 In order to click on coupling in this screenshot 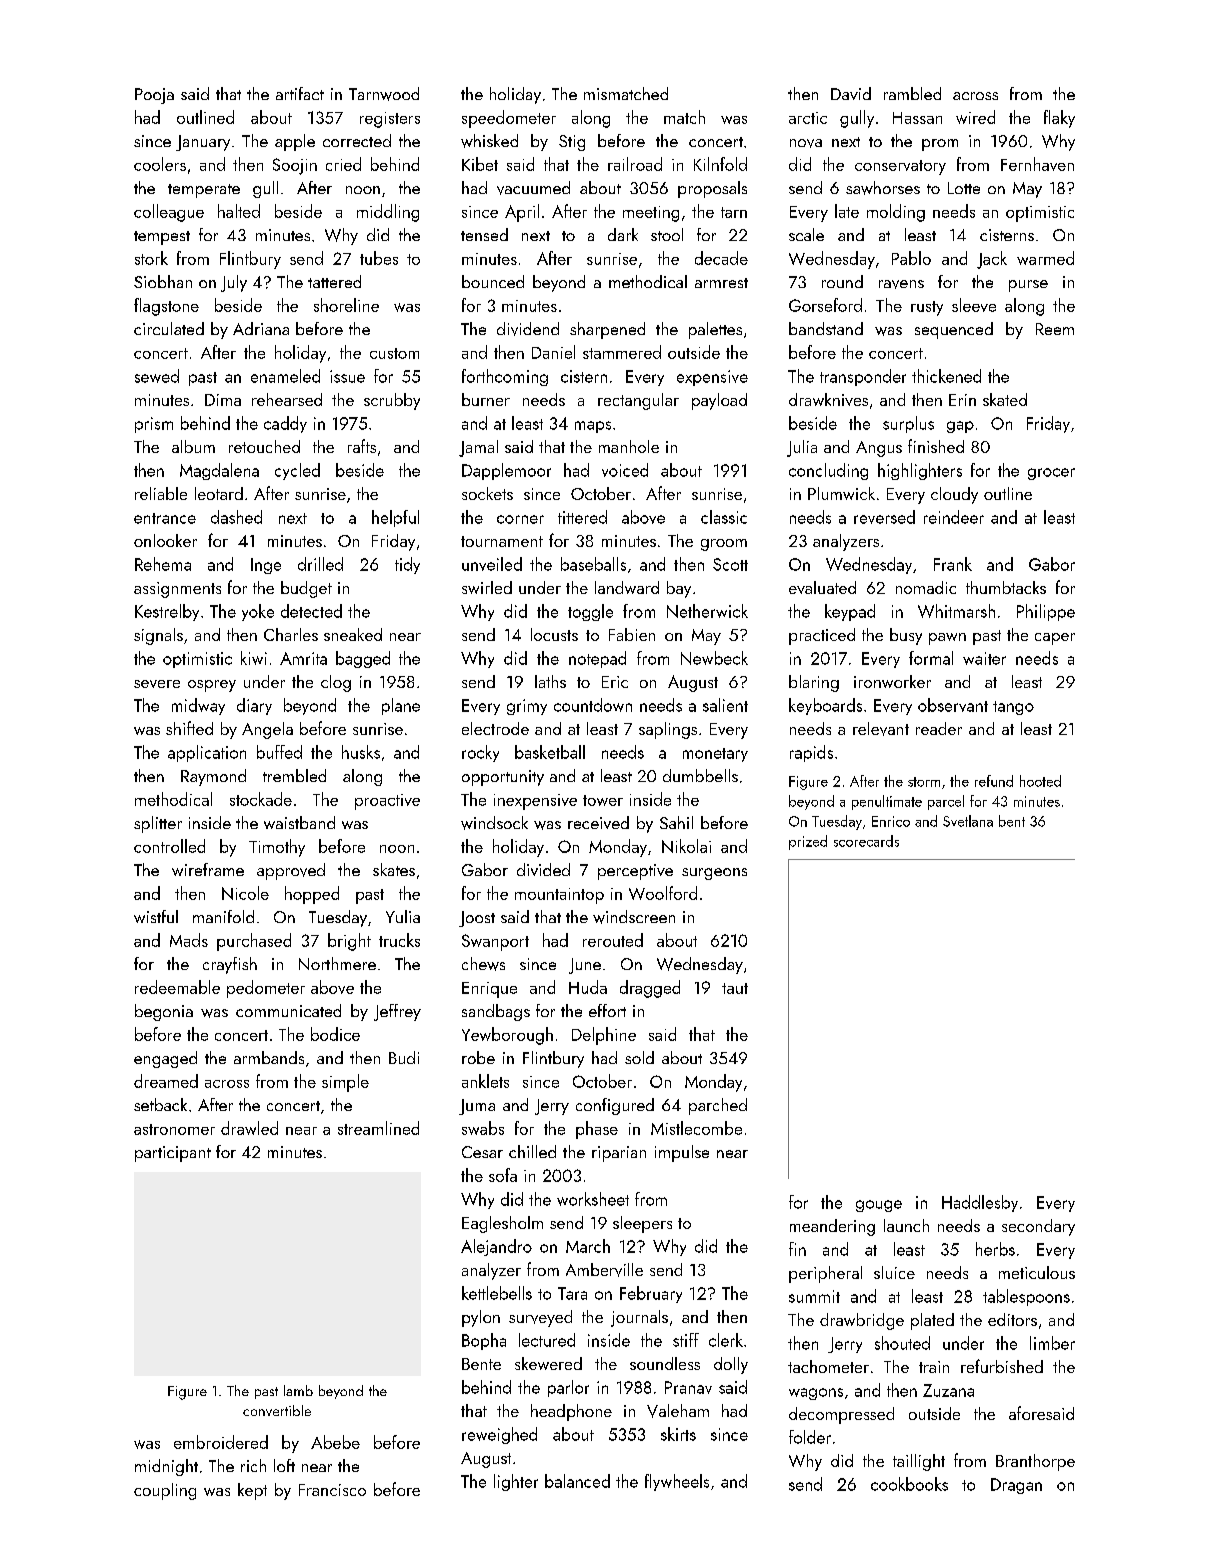, I will do `click(165, 1491)`.
